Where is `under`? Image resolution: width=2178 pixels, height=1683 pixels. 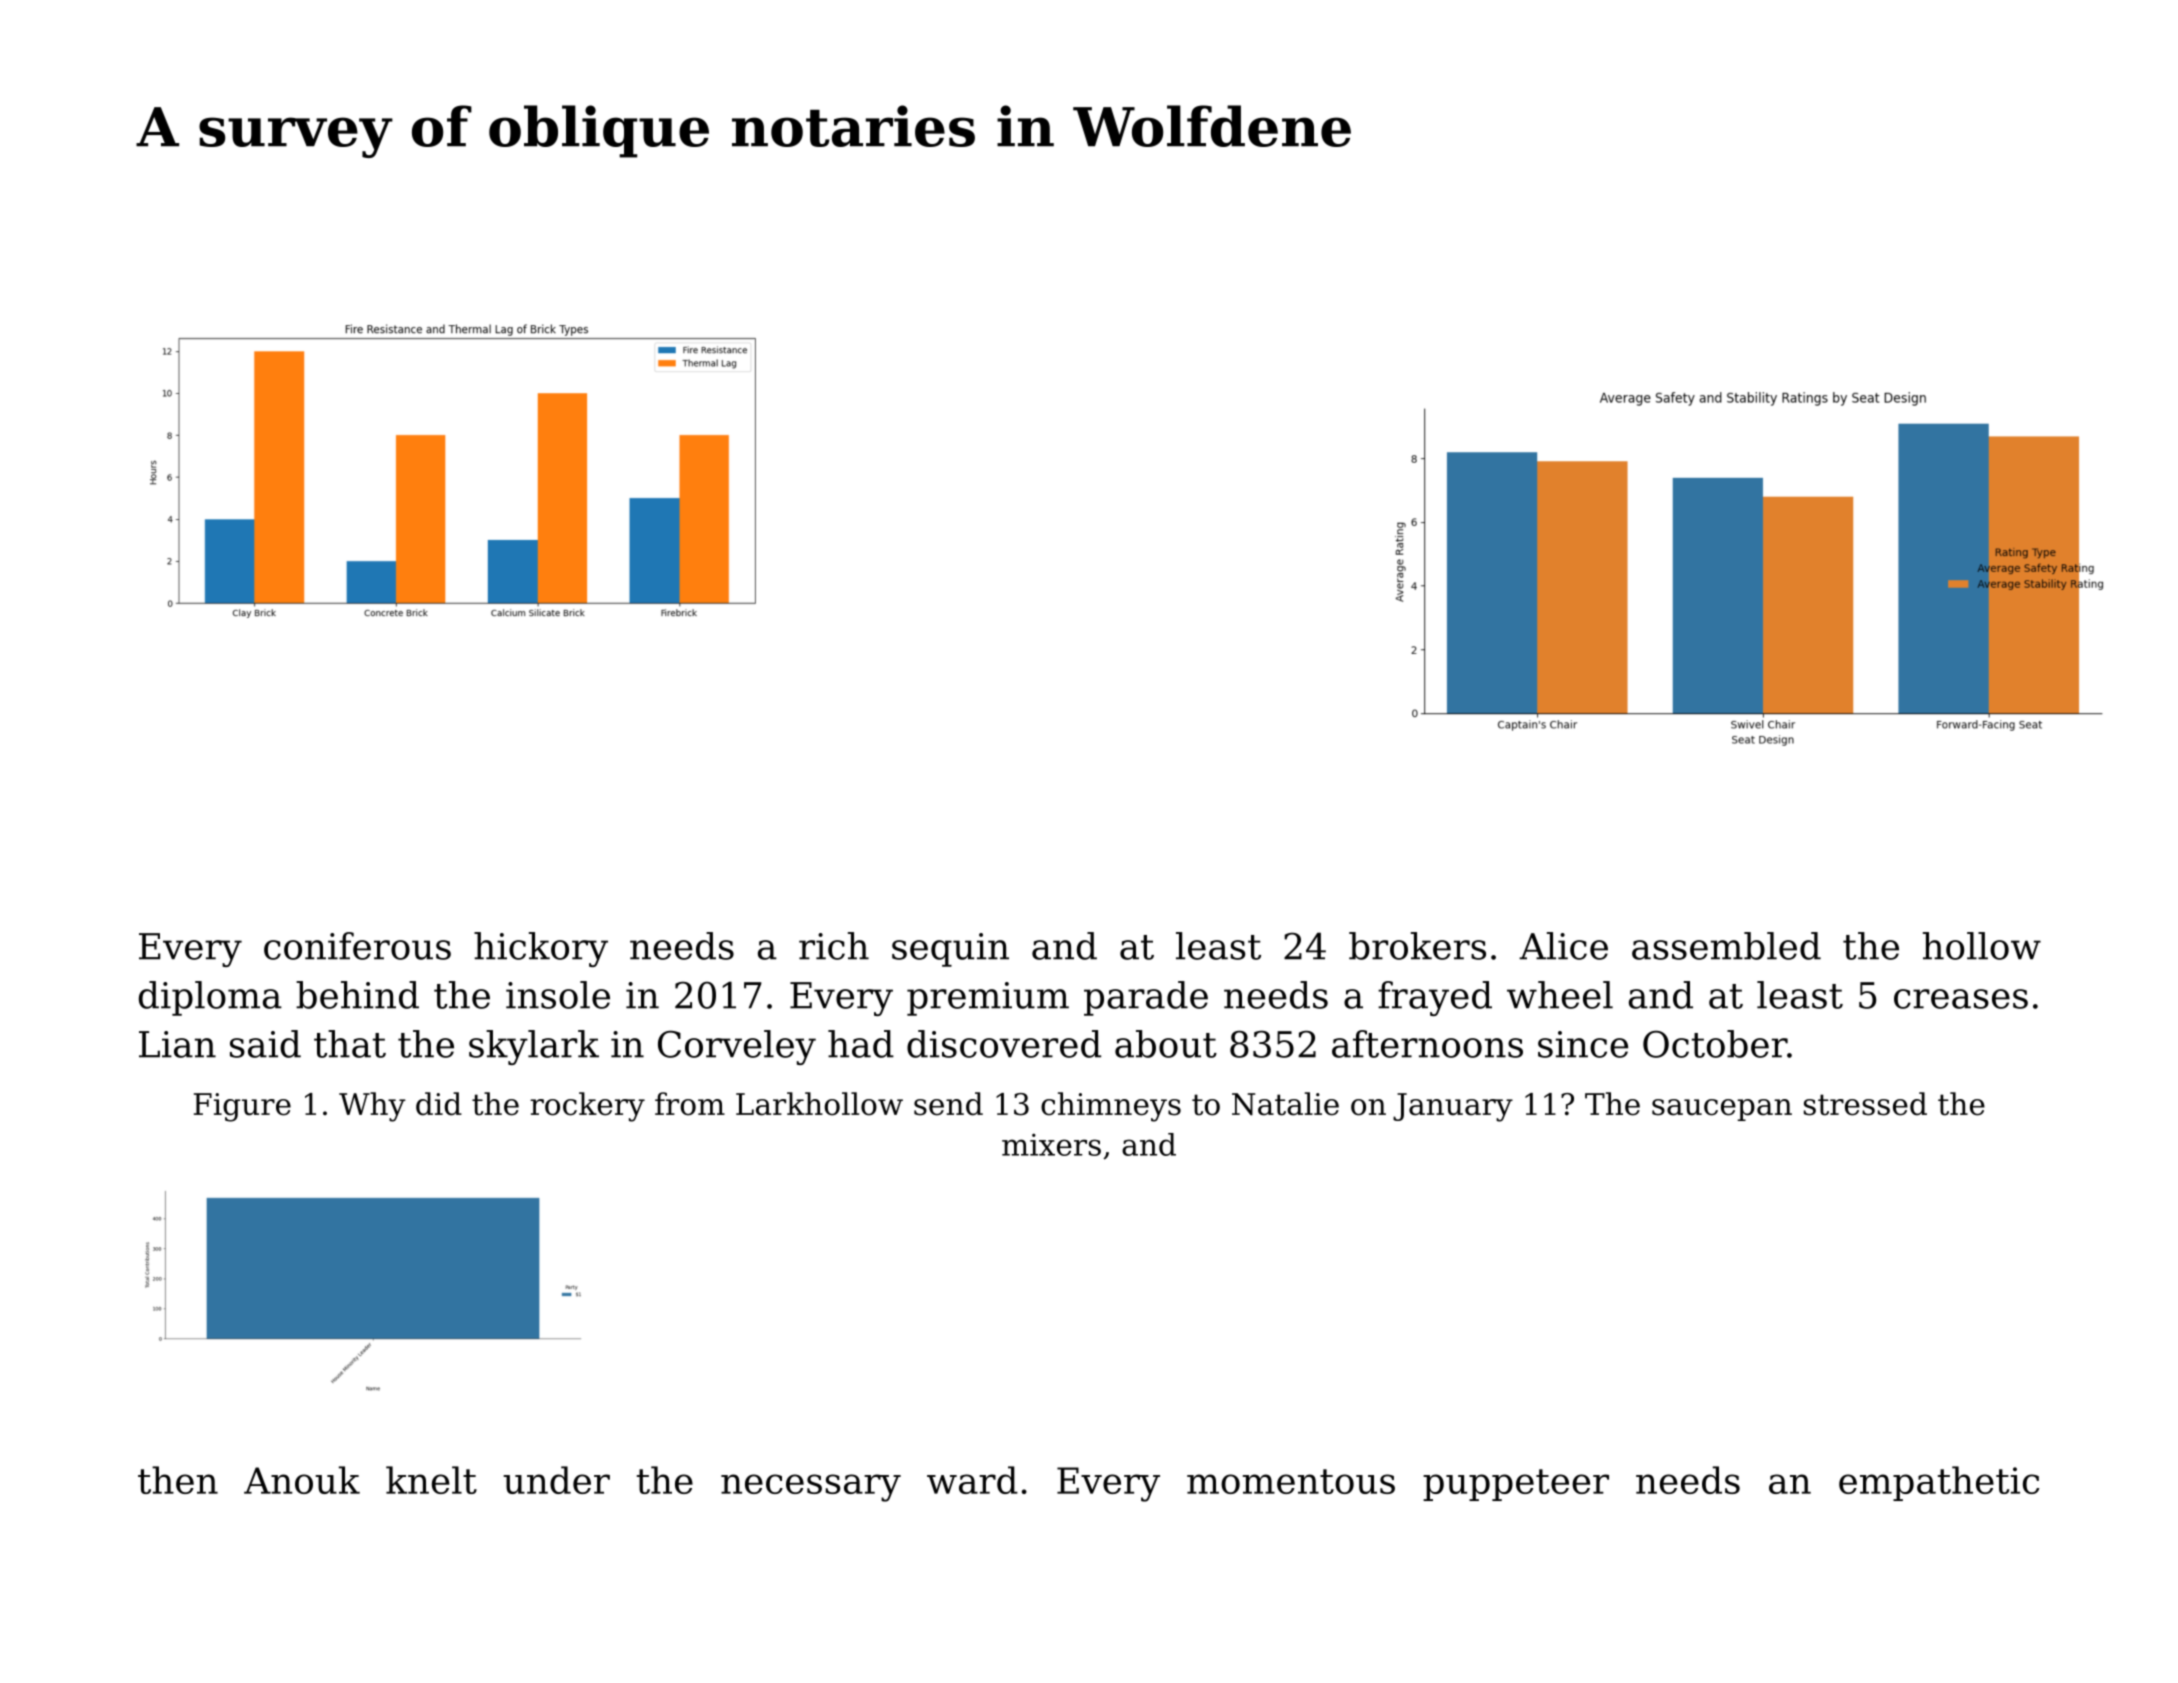 under is located at coordinates (556, 1480).
